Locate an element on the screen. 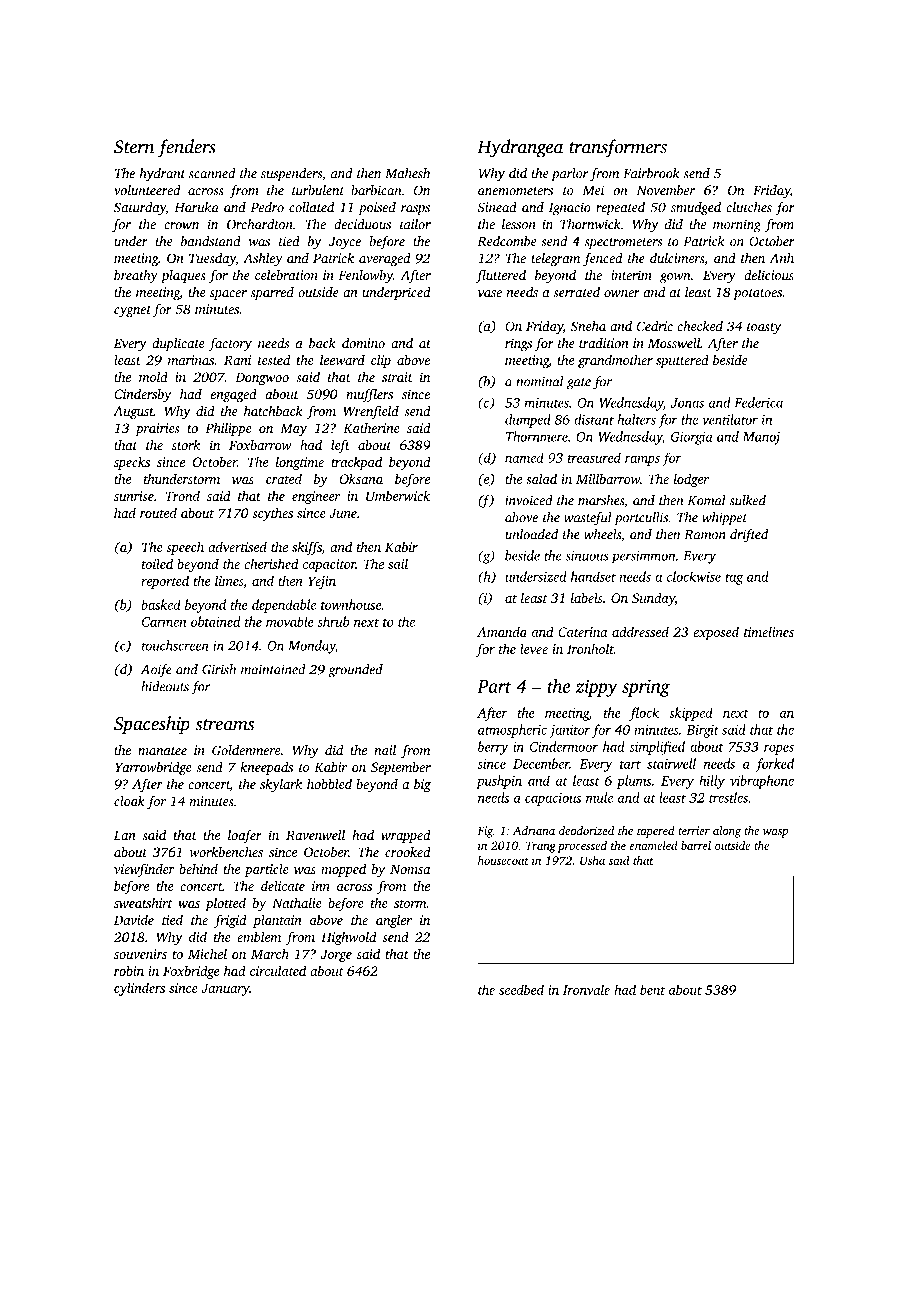 The height and width of the screenshot is (1316, 908). movable is located at coordinates (290, 621).
